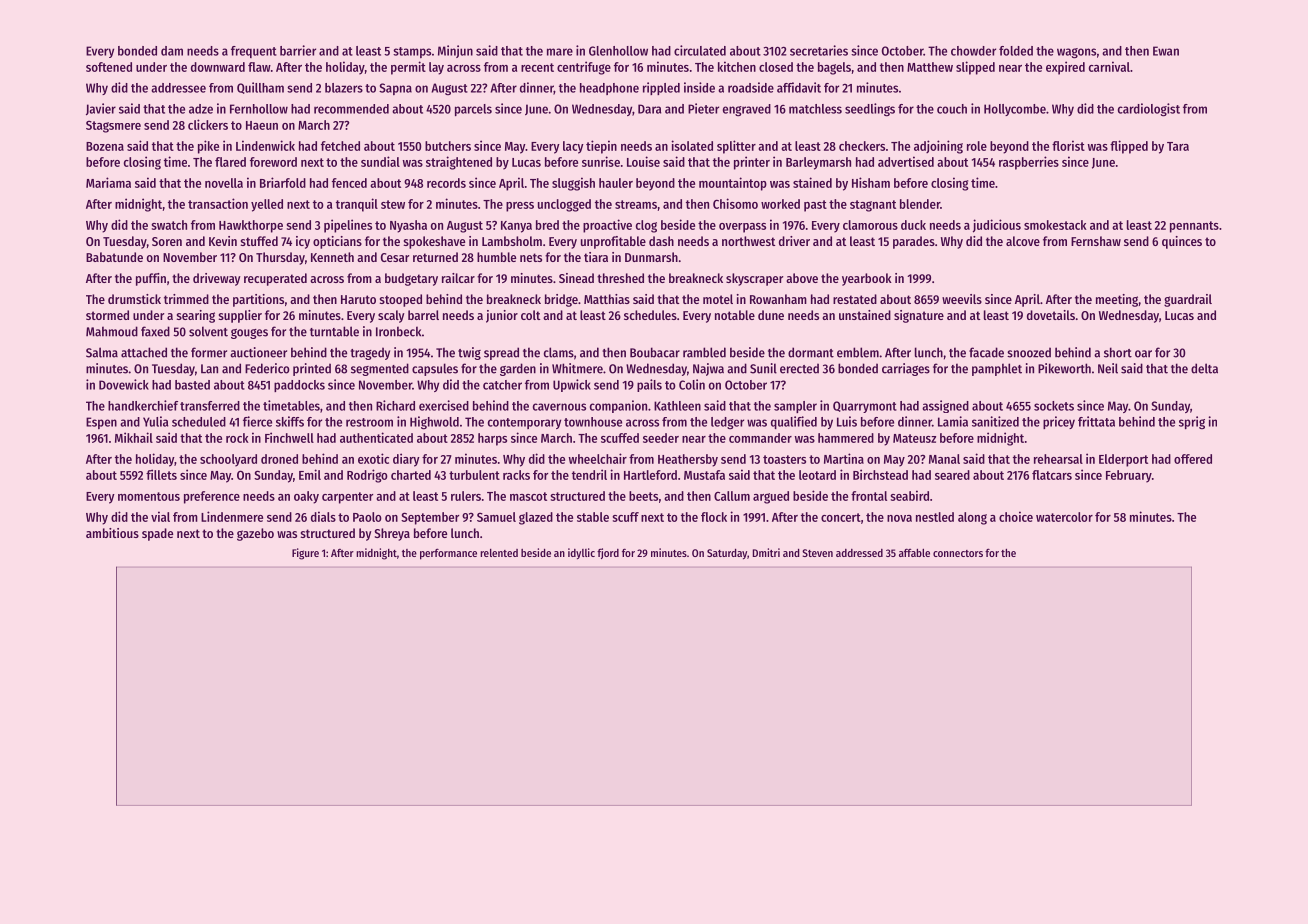 The image size is (1308, 924). What do you see at coordinates (1204, 368) in the document?
I see `delta` at bounding box center [1204, 368].
